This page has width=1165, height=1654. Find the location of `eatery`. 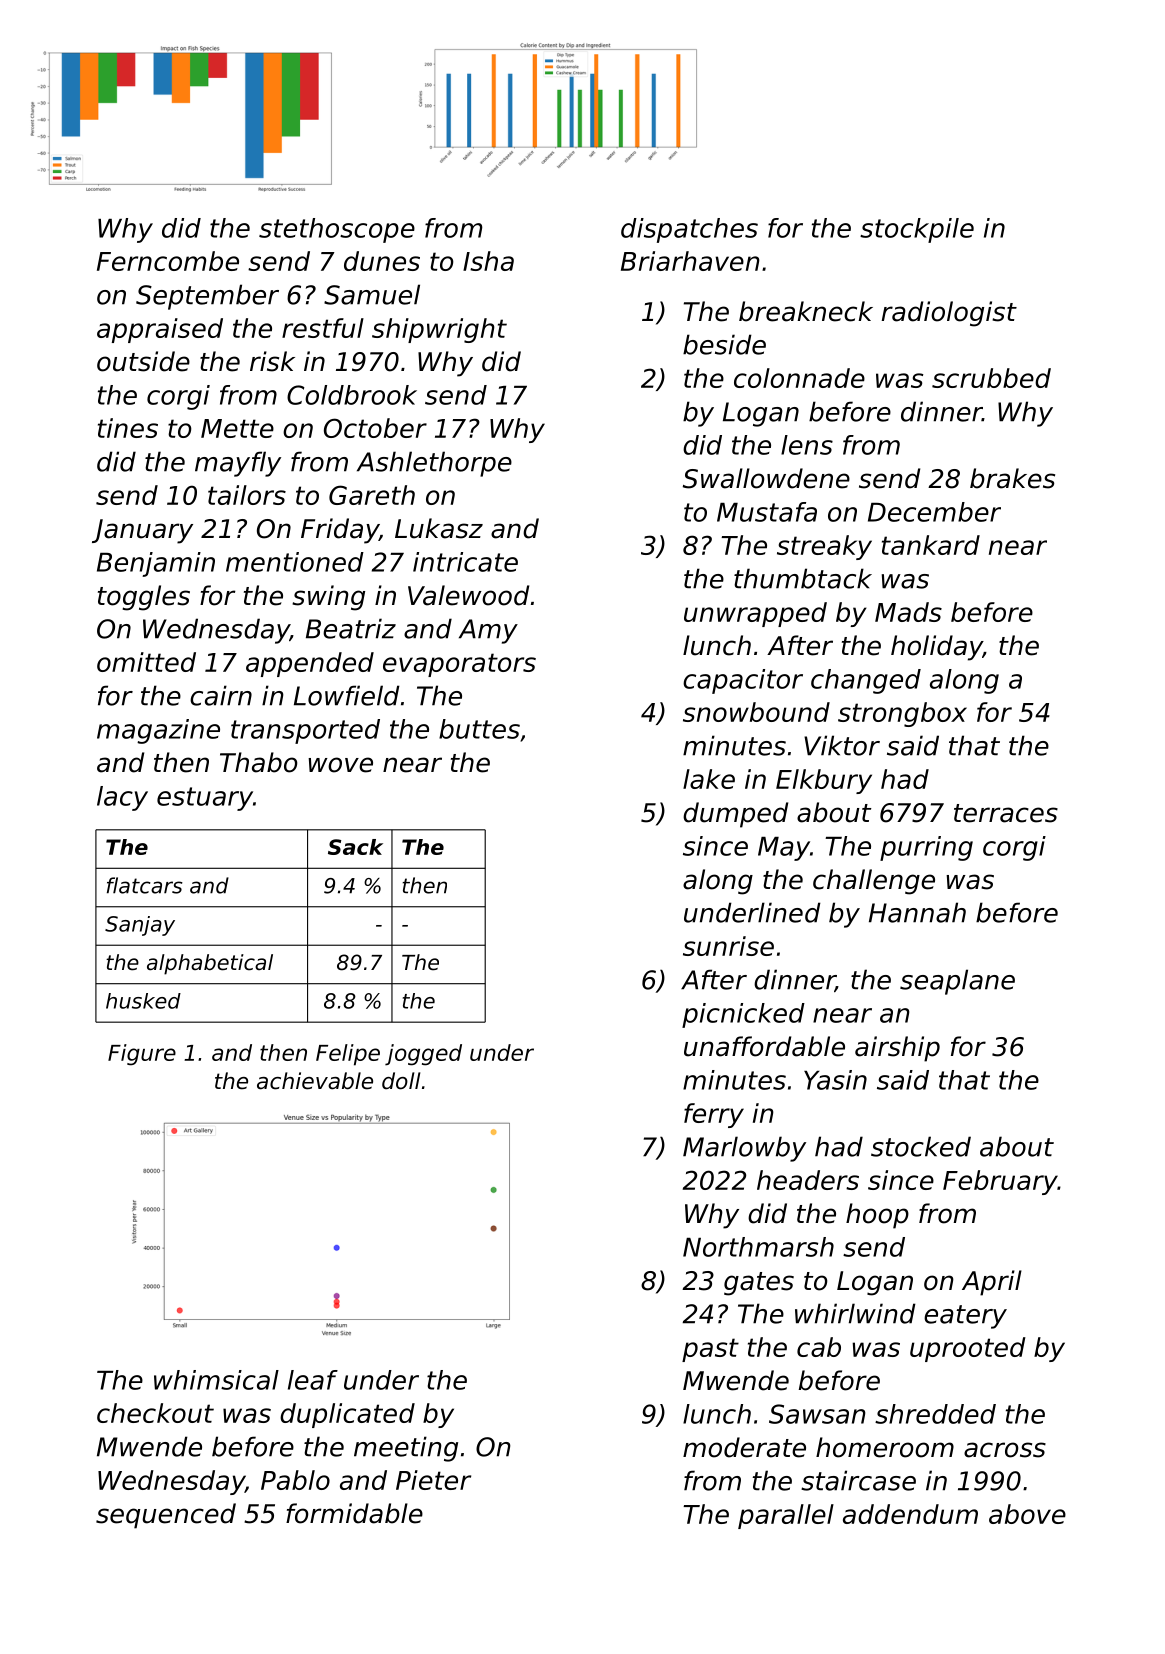

eatery is located at coordinates (965, 1317).
